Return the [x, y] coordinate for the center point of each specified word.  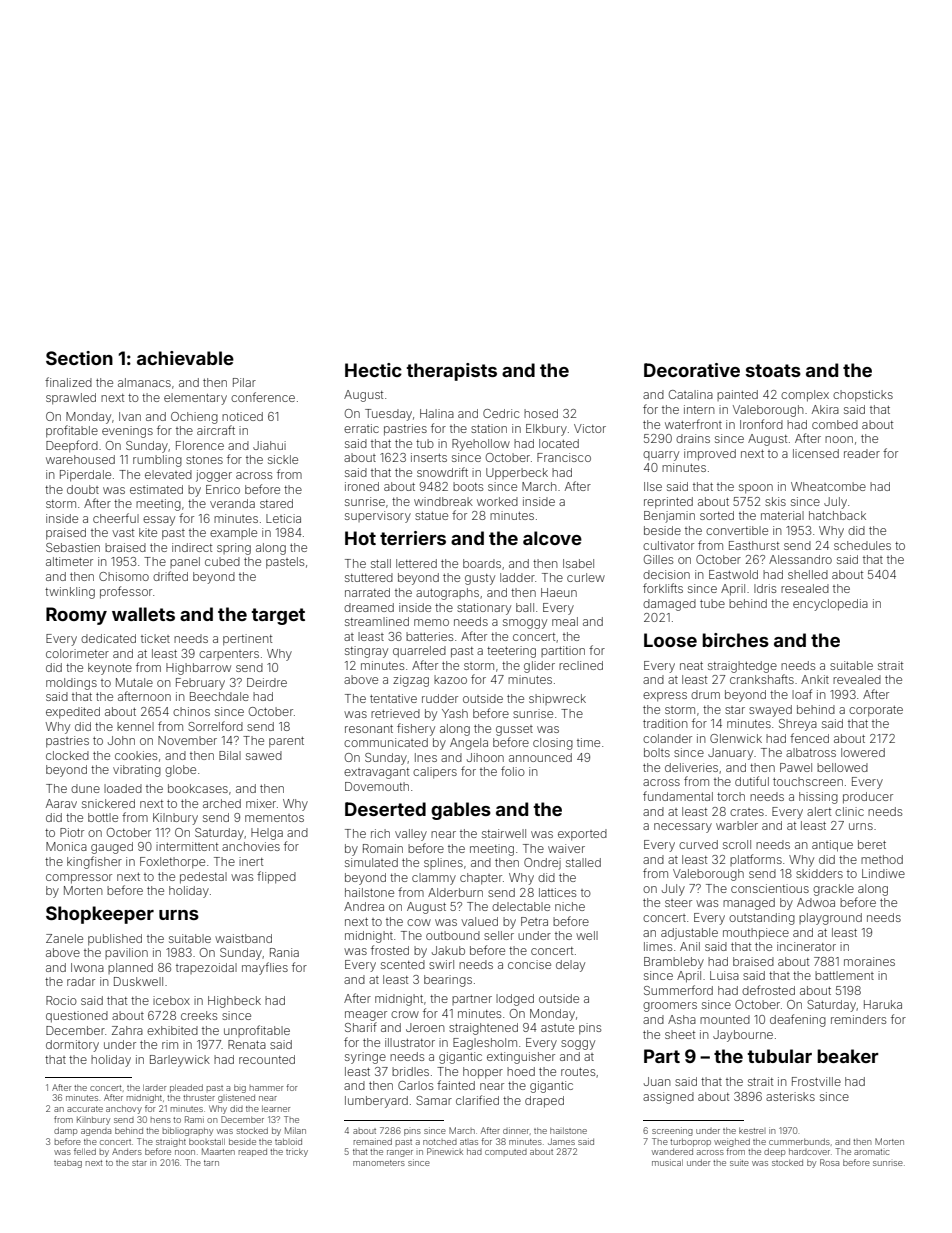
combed [835, 424]
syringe [365, 1058]
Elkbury [546, 430]
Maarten [218, 1151]
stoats [773, 370]
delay [570, 966]
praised [66, 534]
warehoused [80, 459]
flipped [276, 877]
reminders [858, 1019]
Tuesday [388, 415]
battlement [844, 975]
